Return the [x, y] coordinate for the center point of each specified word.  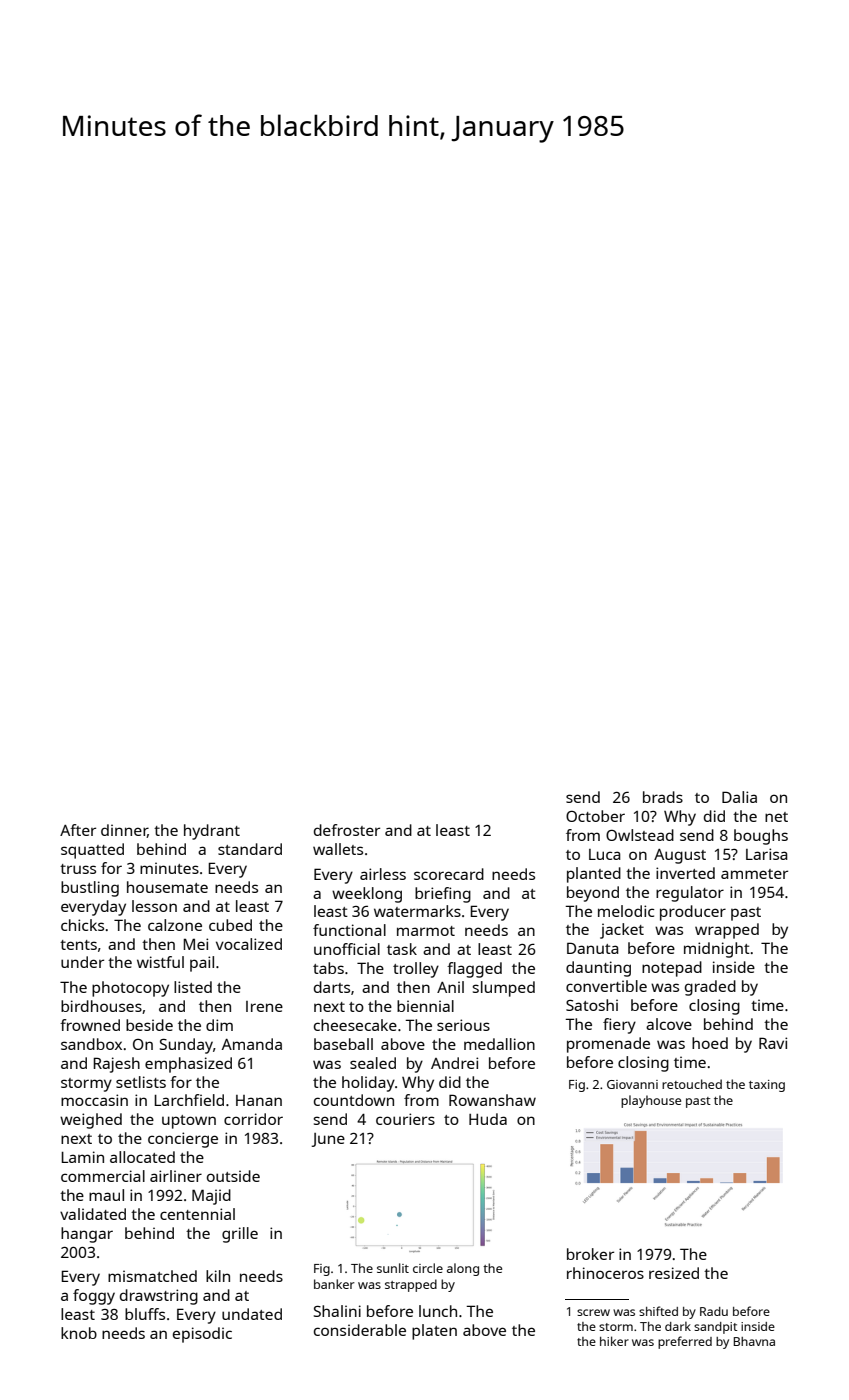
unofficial [347, 949]
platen [434, 1332]
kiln [218, 1276]
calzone [175, 925]
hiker [614, 1341]
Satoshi [592, 1005]
